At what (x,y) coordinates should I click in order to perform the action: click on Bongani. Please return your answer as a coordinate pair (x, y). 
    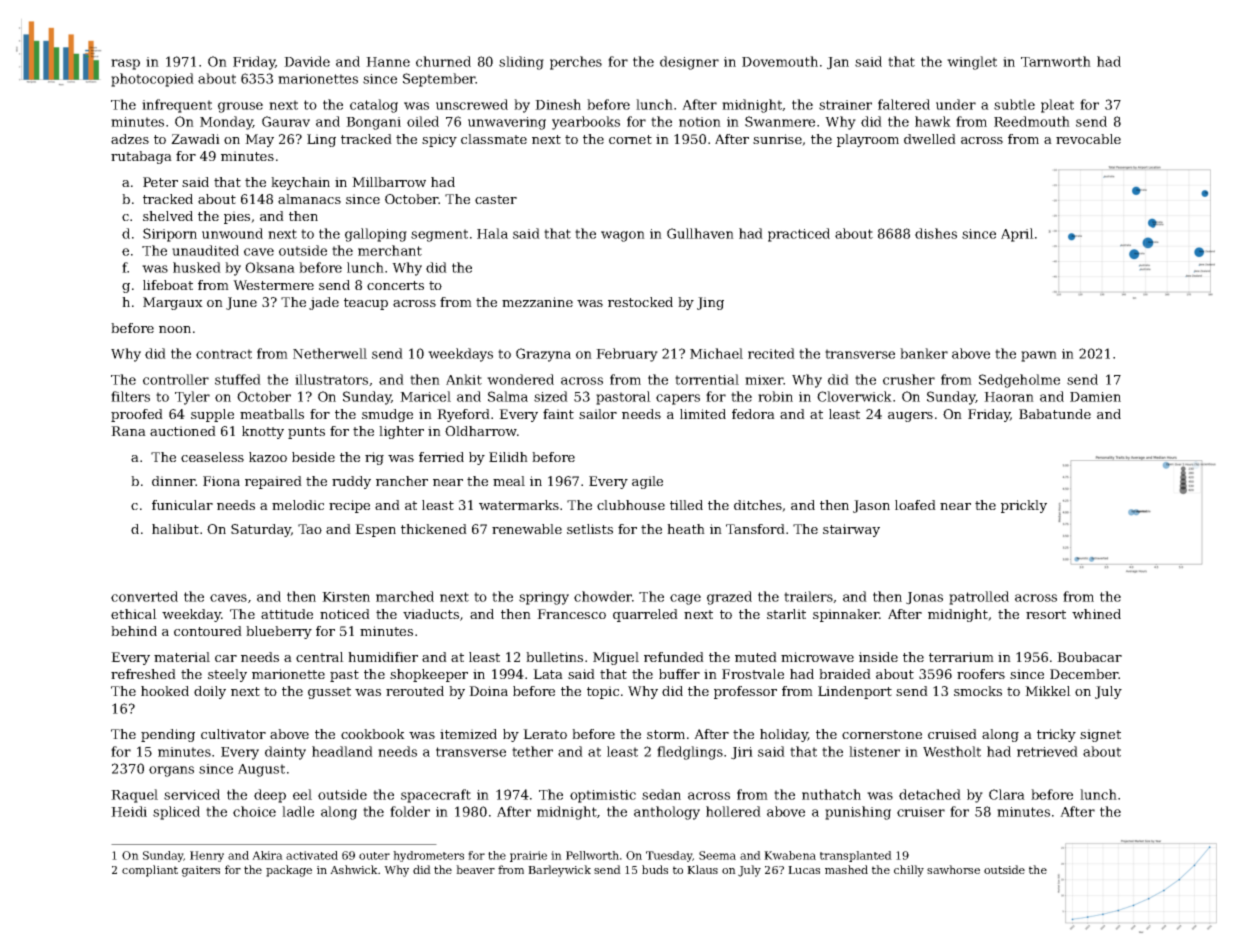
    Looking at the image, I should click on (373, 123).
